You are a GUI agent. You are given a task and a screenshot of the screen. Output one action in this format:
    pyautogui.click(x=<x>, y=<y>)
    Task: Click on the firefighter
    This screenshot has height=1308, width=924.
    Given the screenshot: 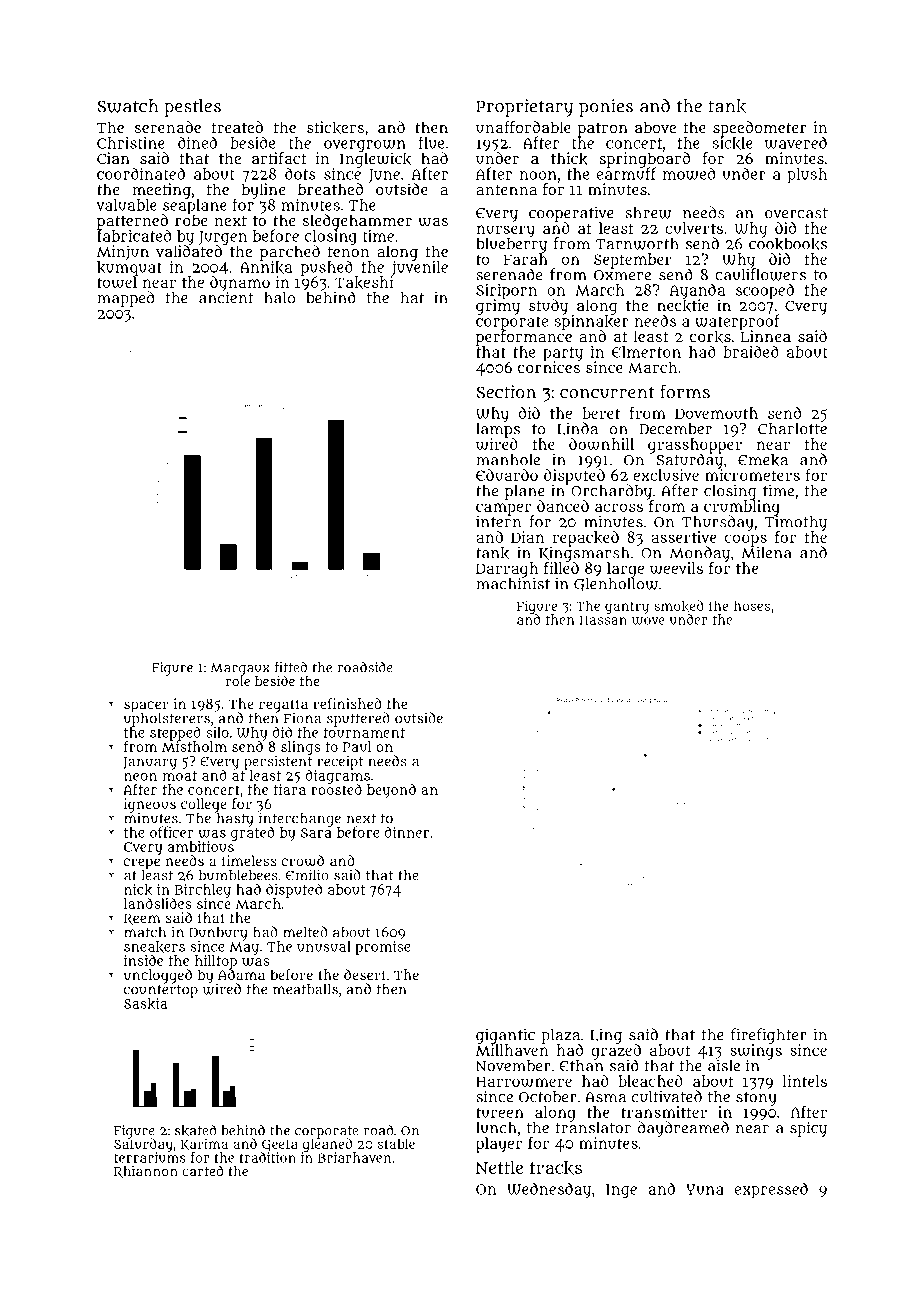 What is the action you would take?
    pyautogui.click(x=769, y=1036)
